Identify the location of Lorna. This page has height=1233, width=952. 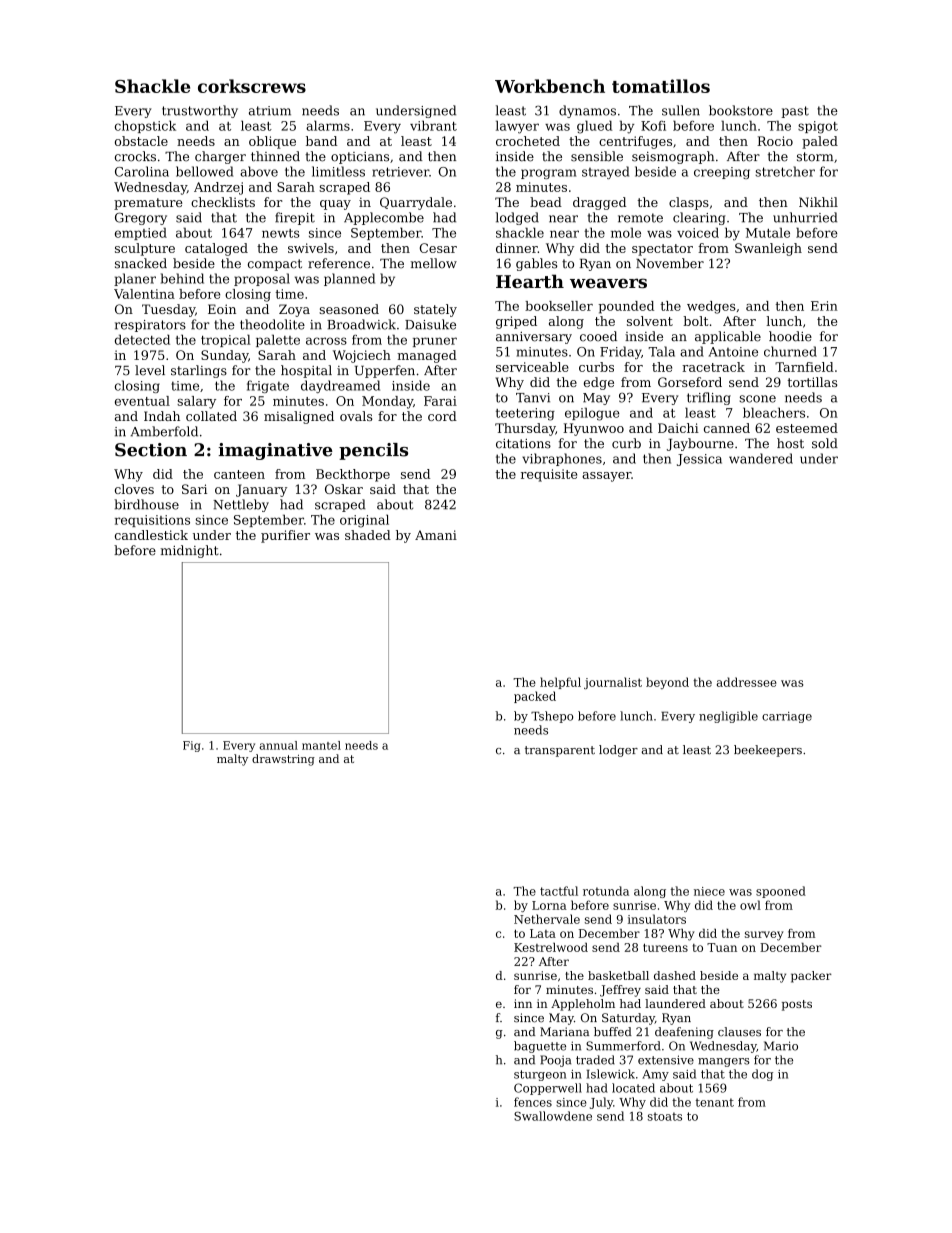
(549, 905).
